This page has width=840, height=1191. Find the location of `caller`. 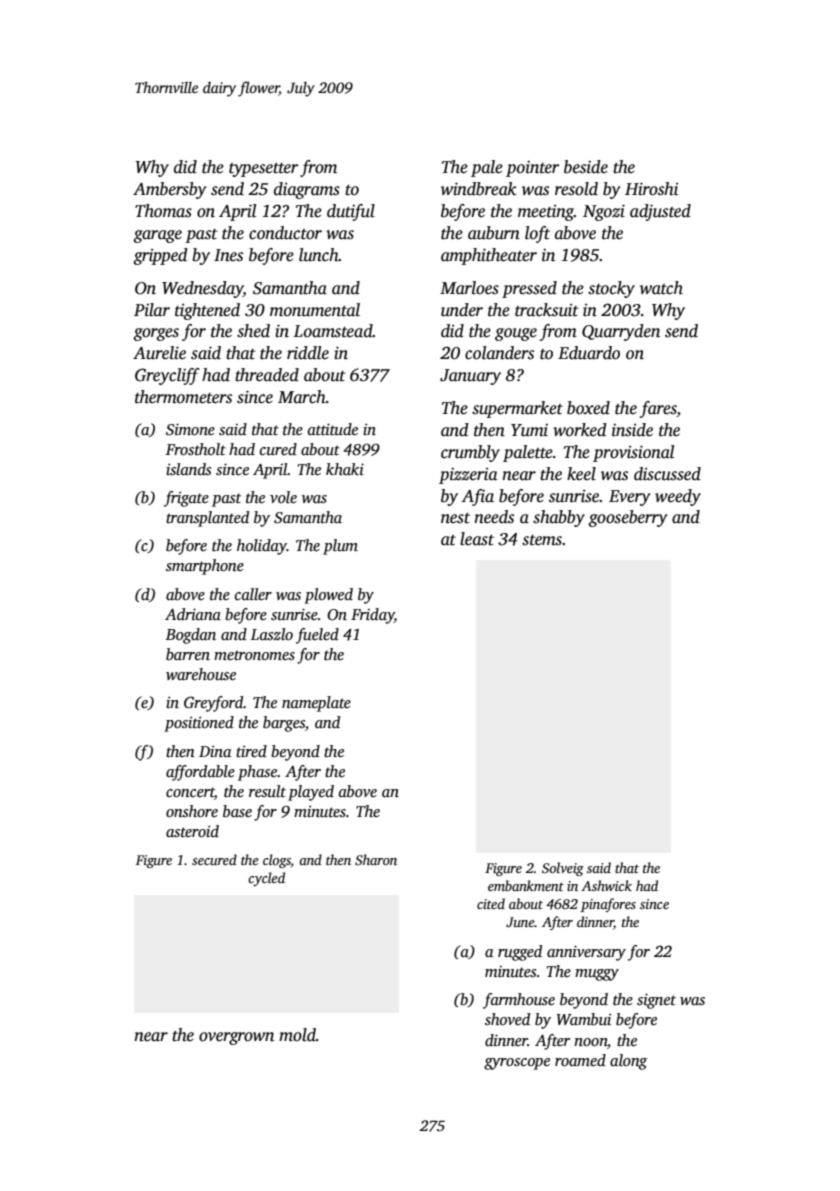

caller is located at coordinates (253, 594).
